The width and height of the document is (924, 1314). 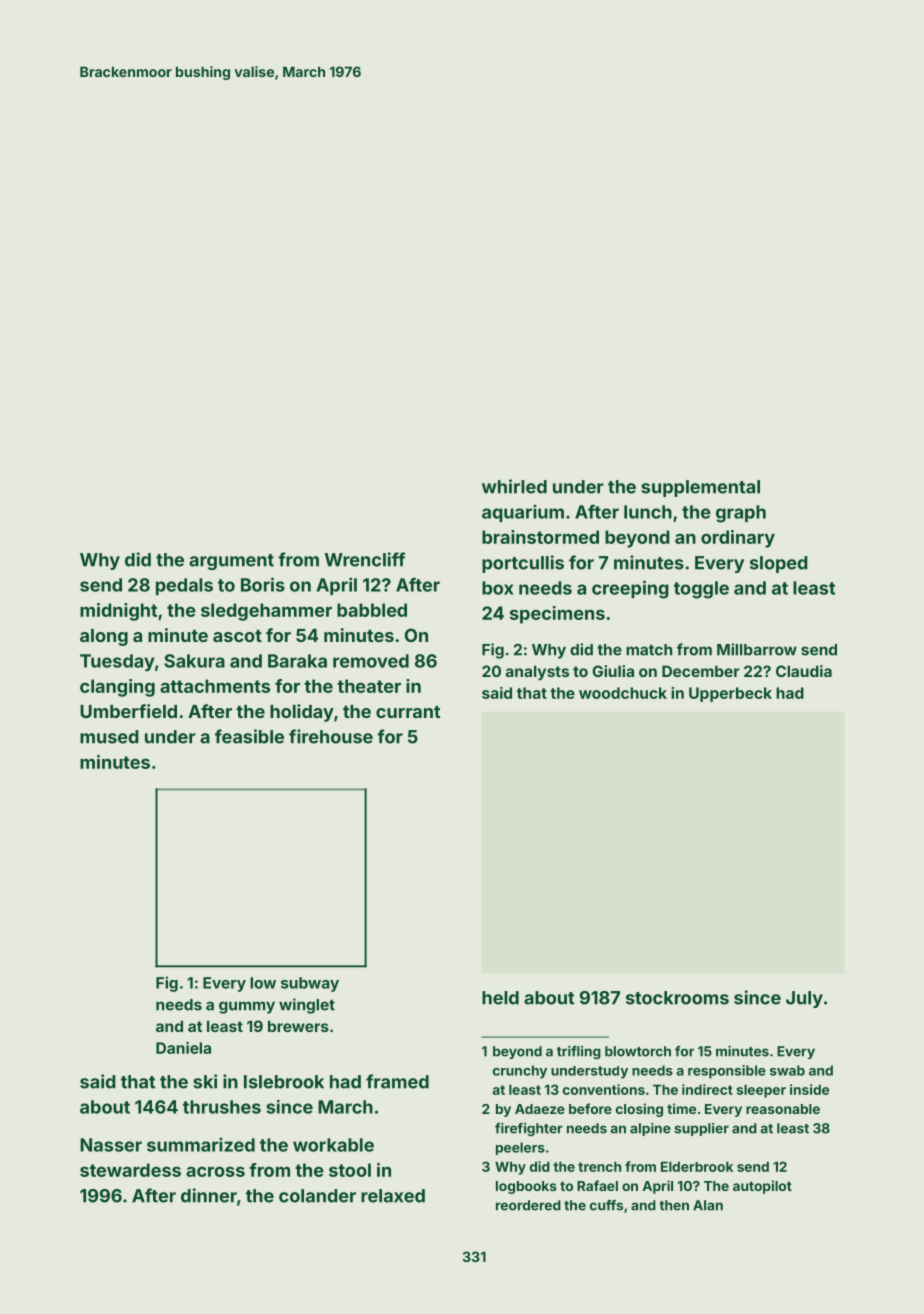 I want to click on supplemental, so click(x=700, y=488).
